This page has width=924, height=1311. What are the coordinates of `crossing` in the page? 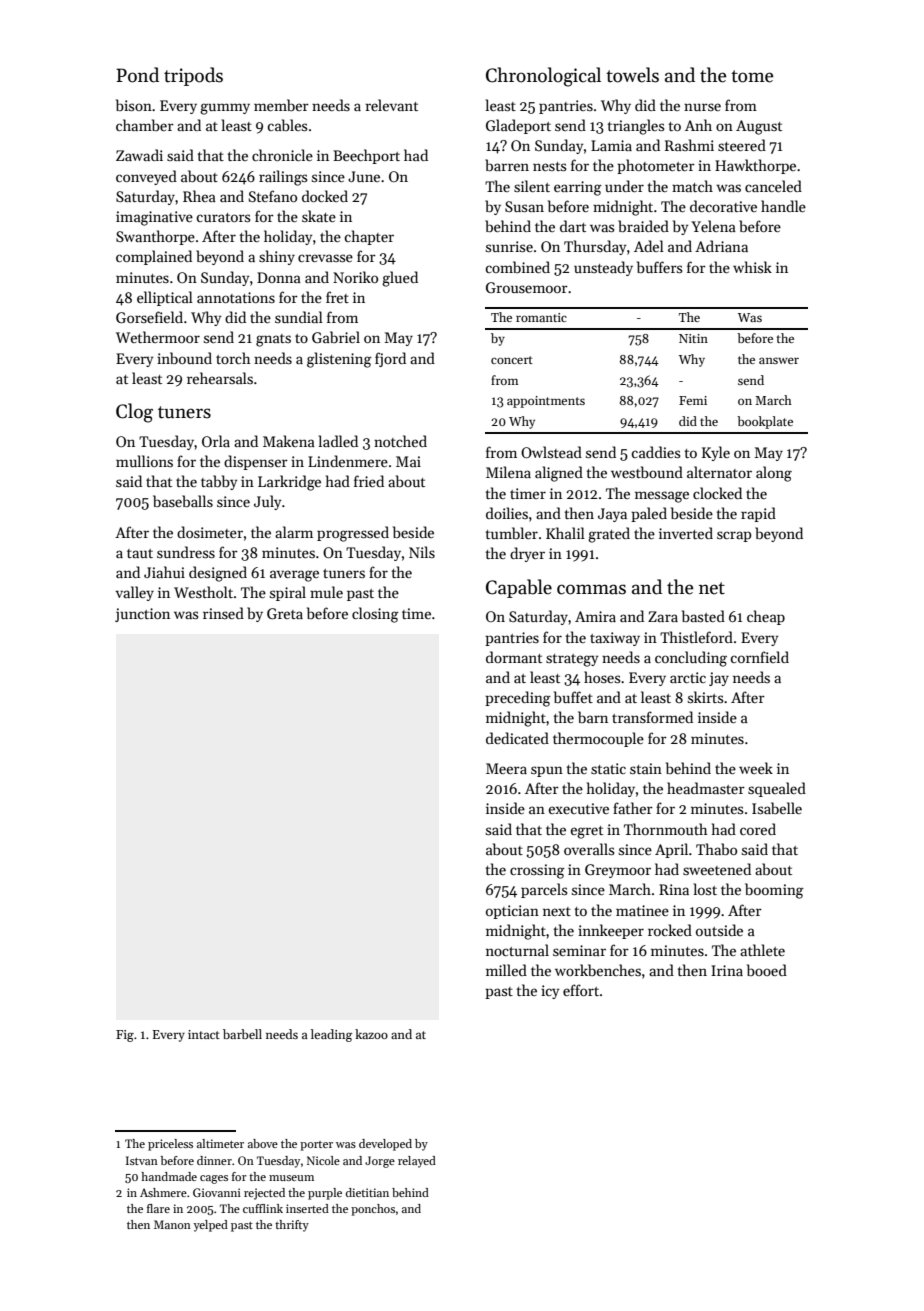 It's located at (537, 871).
